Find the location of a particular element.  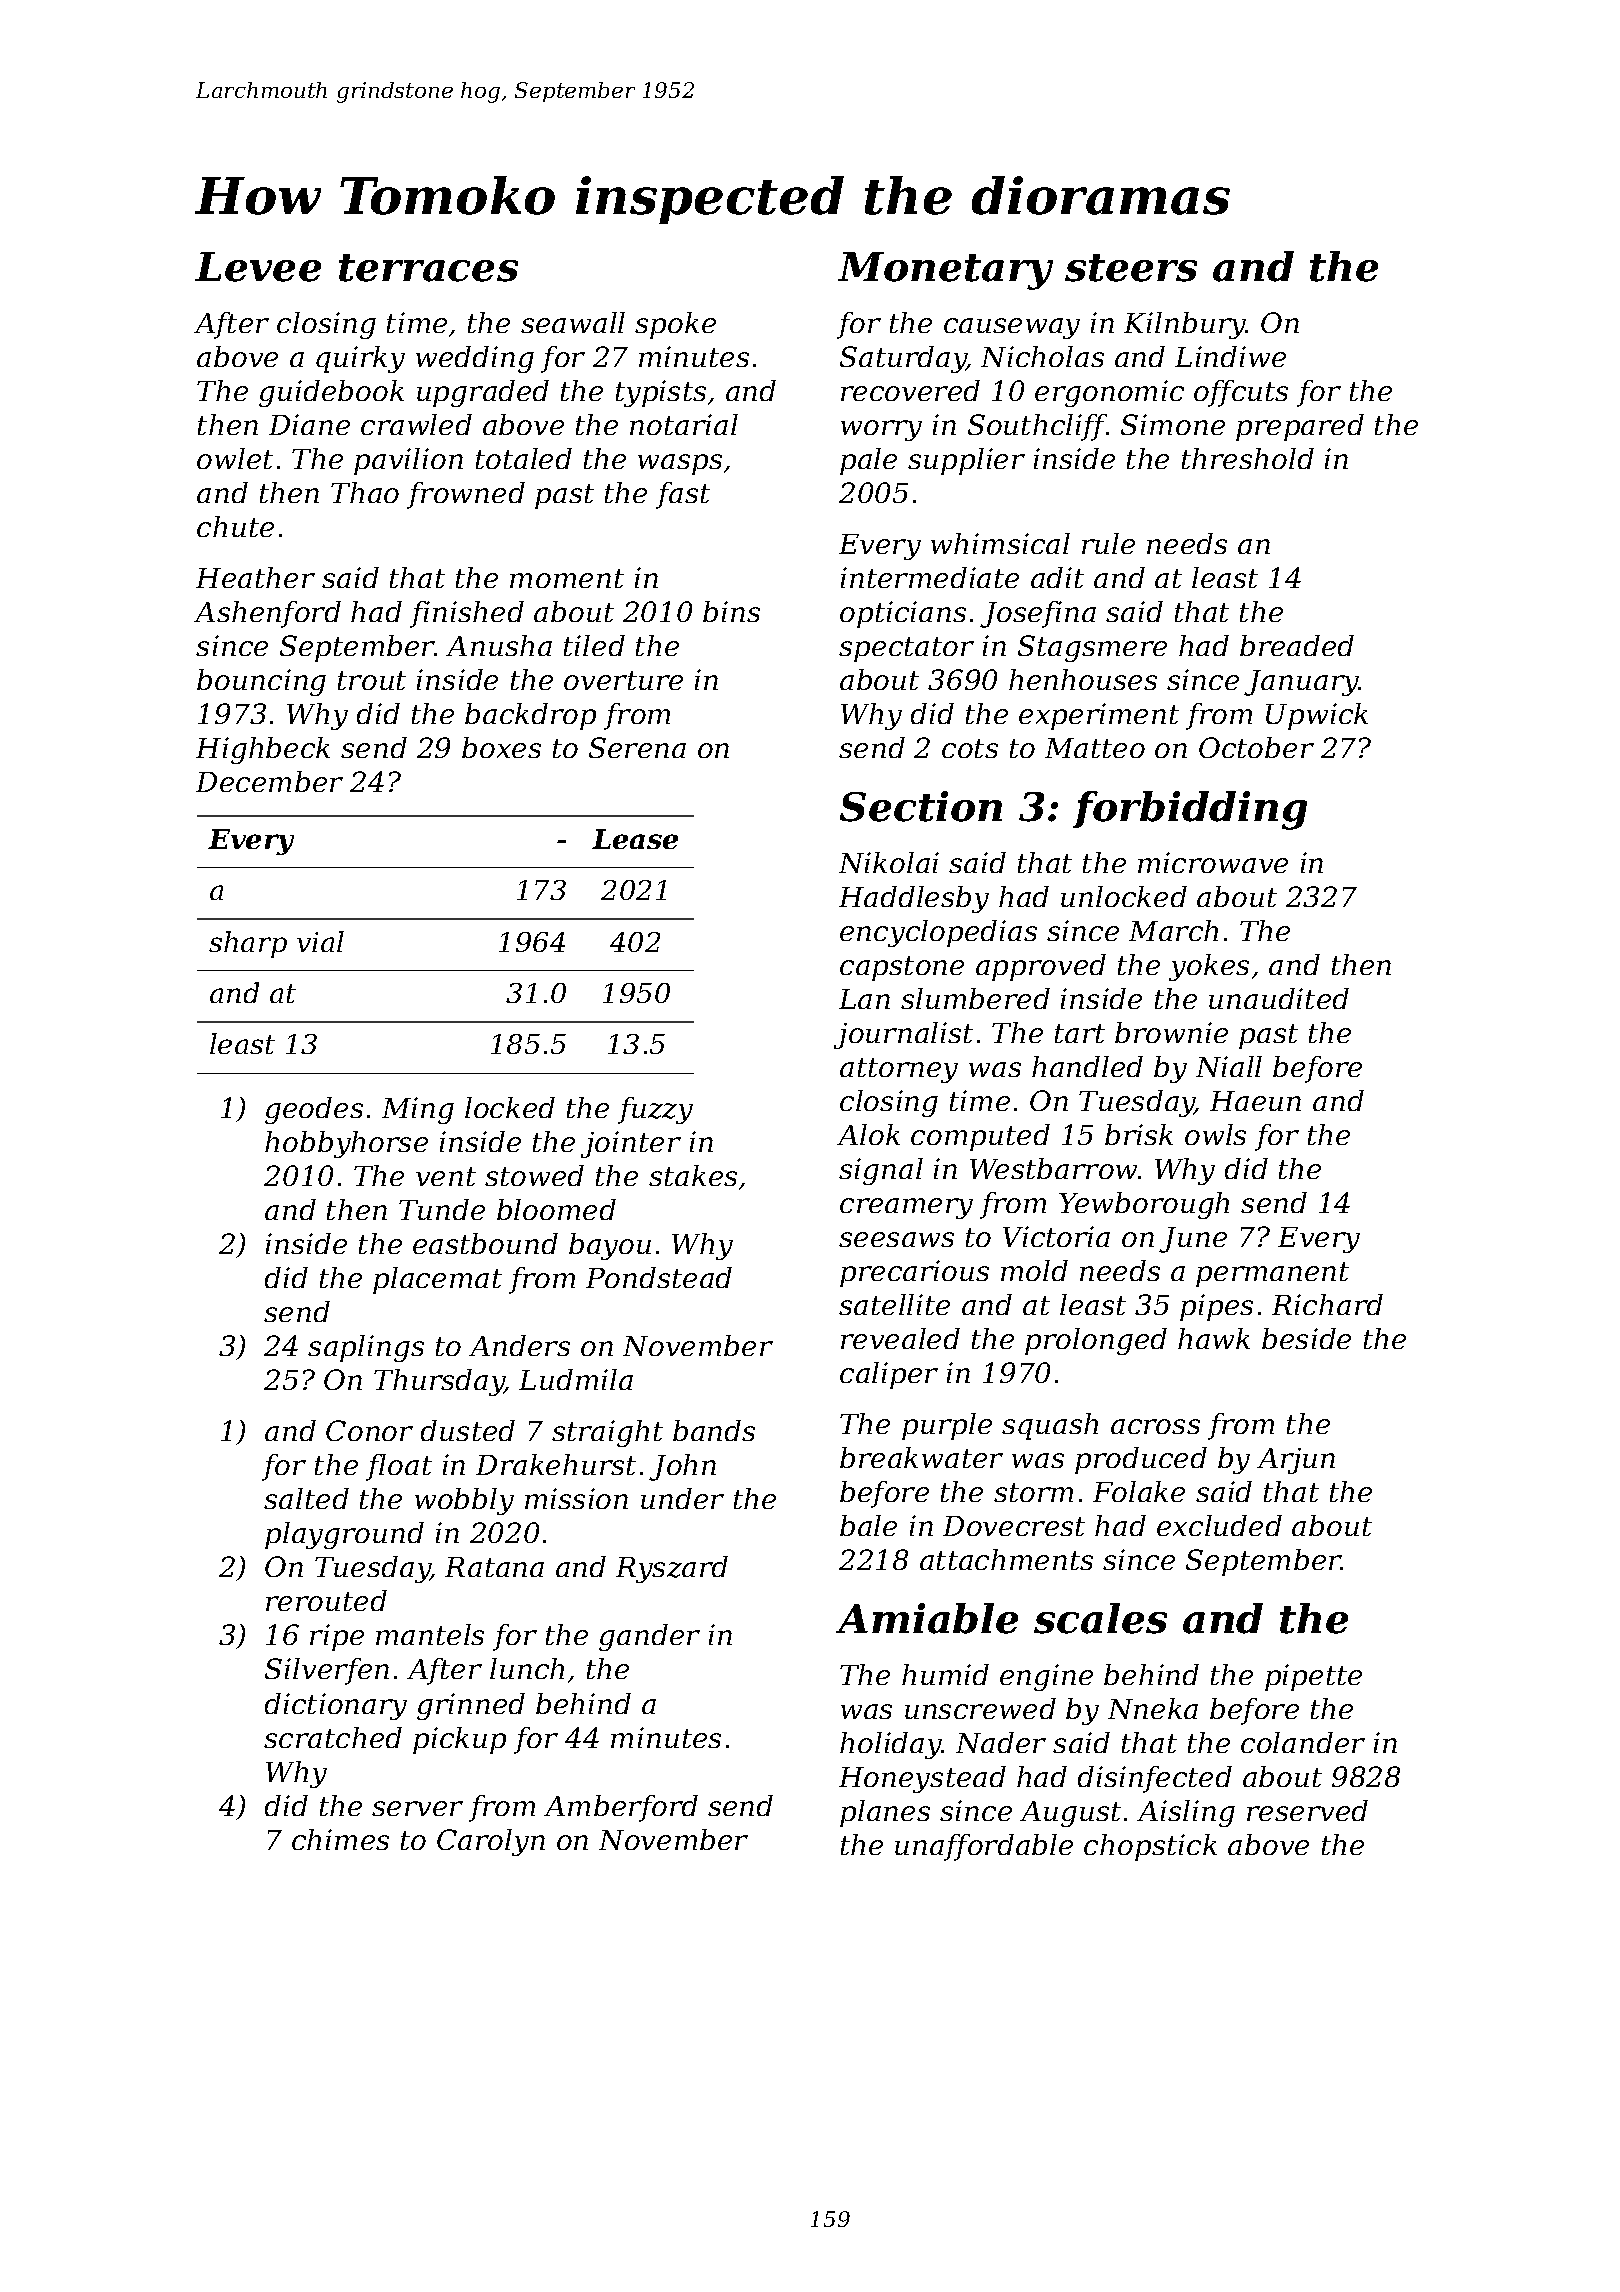

terraces is located at coordinates (428, 268).
